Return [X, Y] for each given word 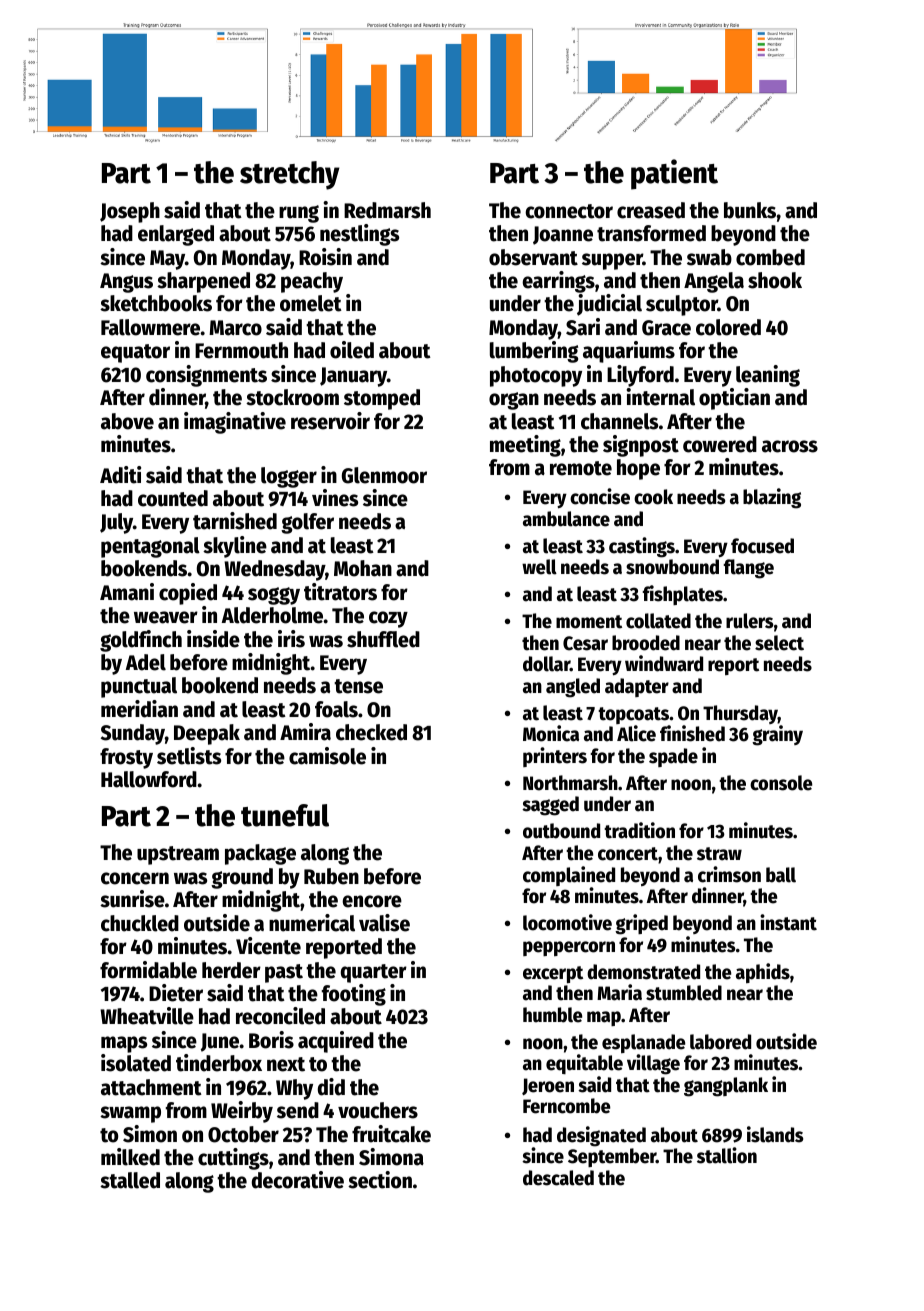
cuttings [233, 1159]
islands [775, 1134]
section [380, 1180]
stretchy [290, 175]
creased [651, 210]
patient [674, 174]
